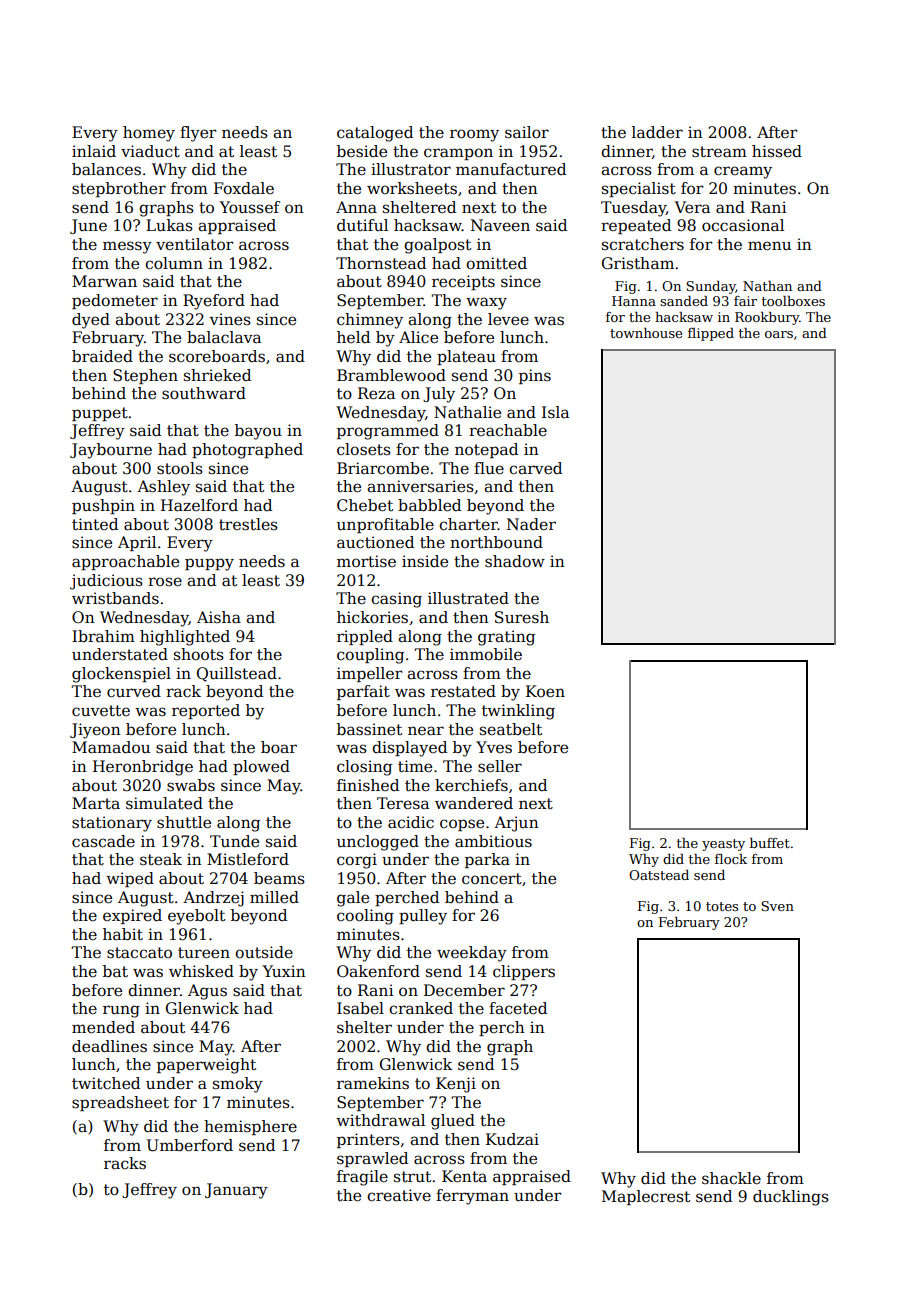 This image has width=908, height=1316. I want to click on grating, so click(506, 638).
